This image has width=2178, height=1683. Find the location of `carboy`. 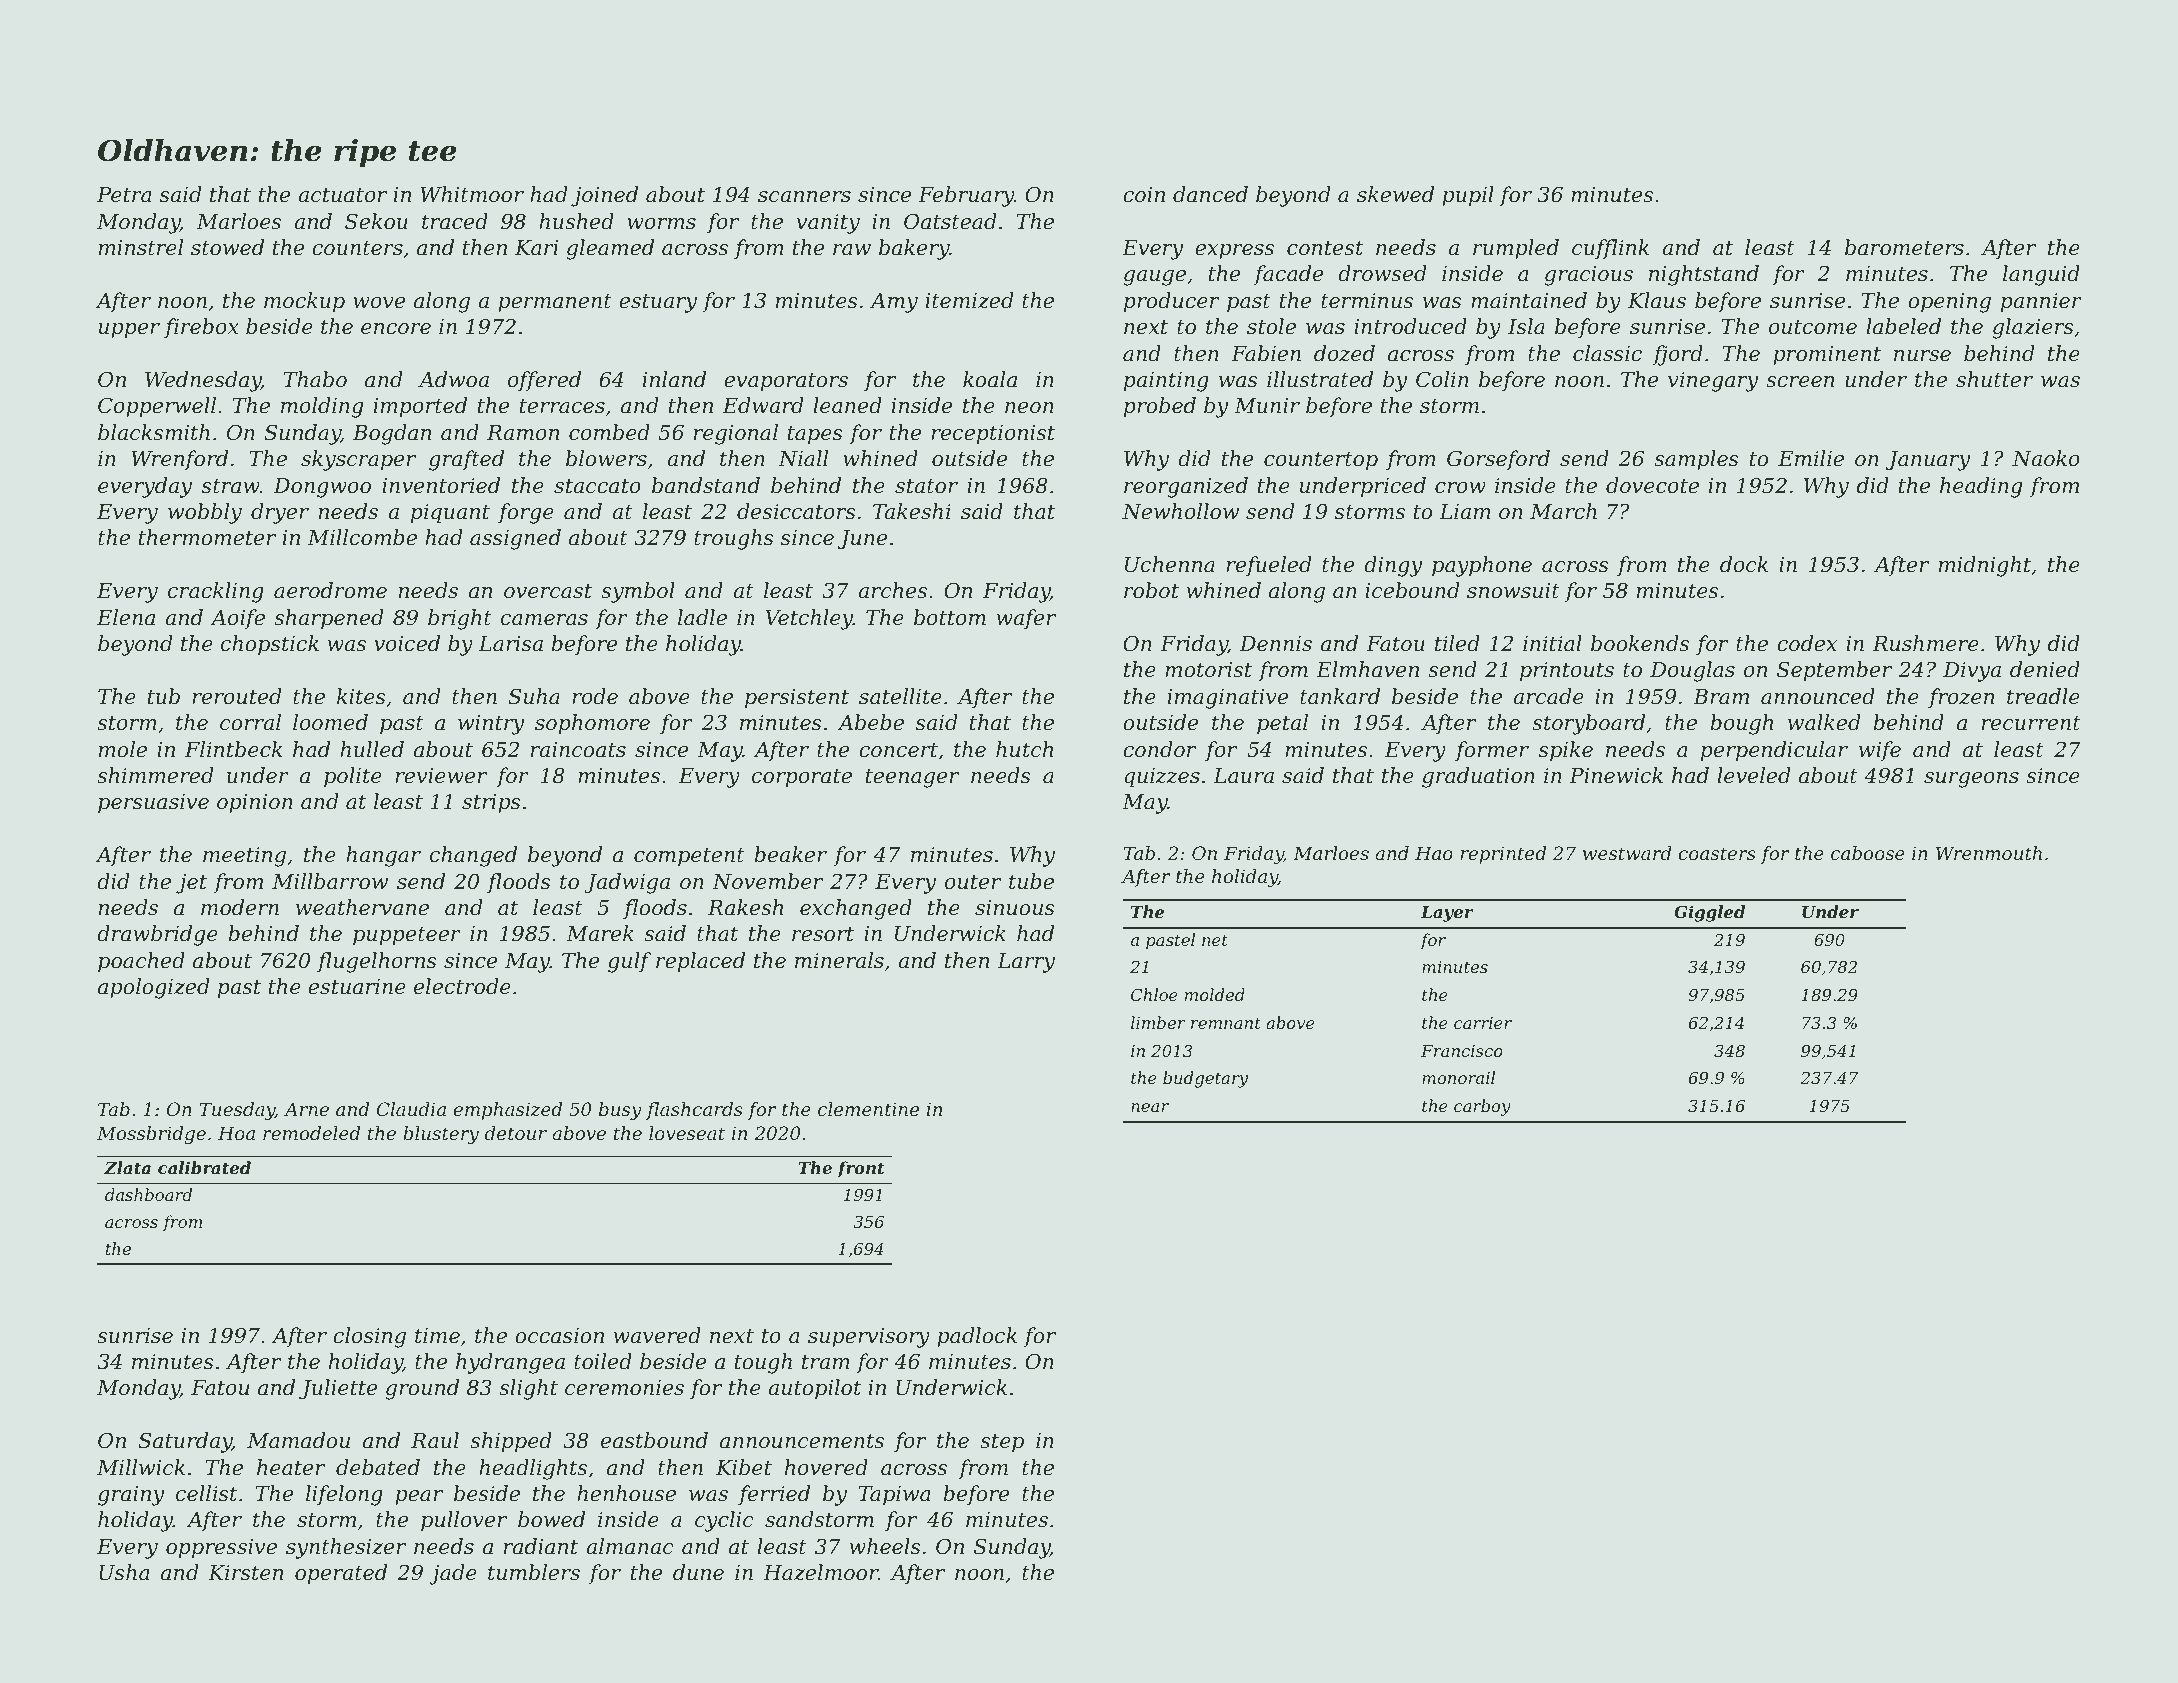

carboy is located at coordinates (1482, 1107).
